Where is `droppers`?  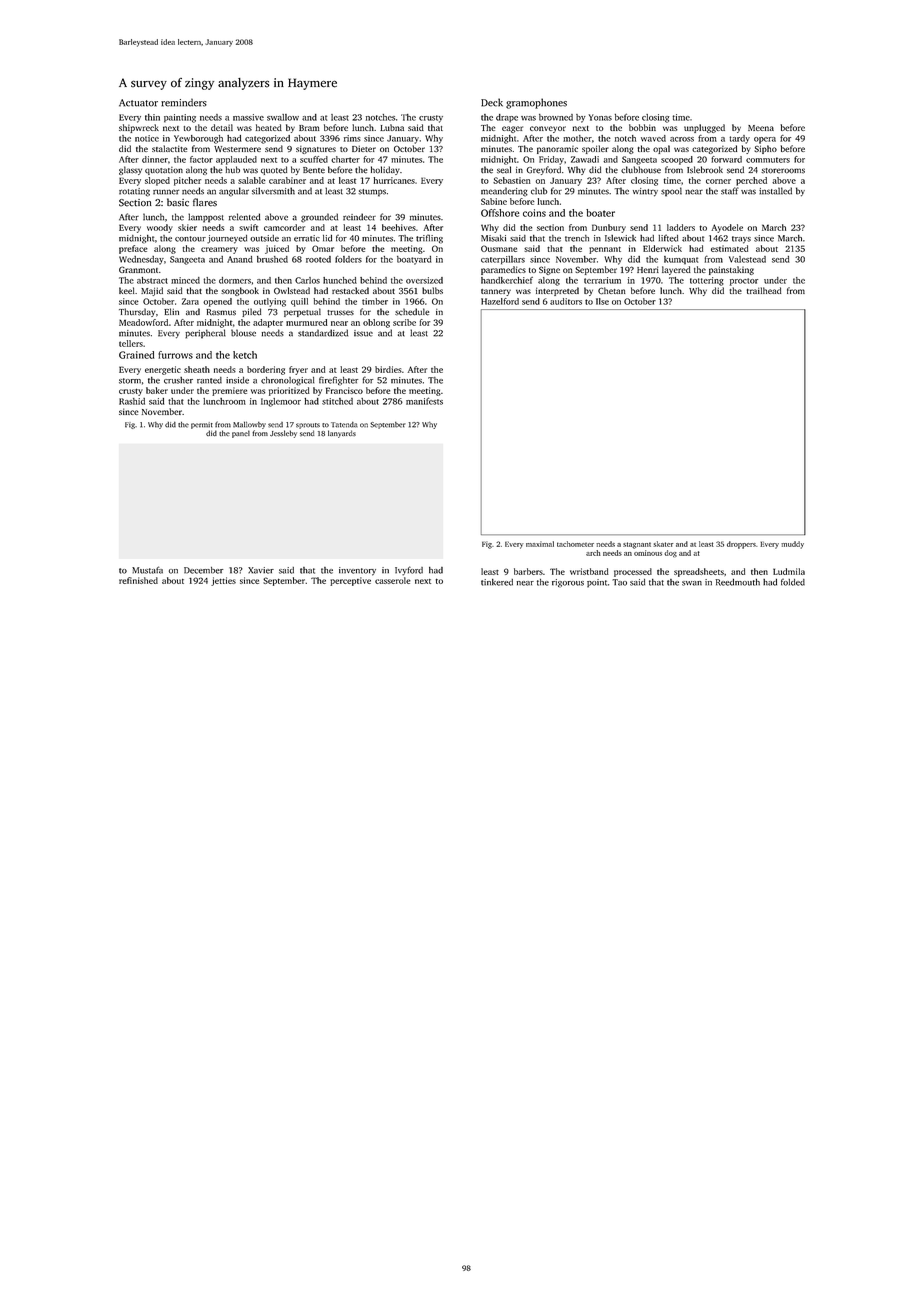 droppers is located at coordinates (741, 545).
